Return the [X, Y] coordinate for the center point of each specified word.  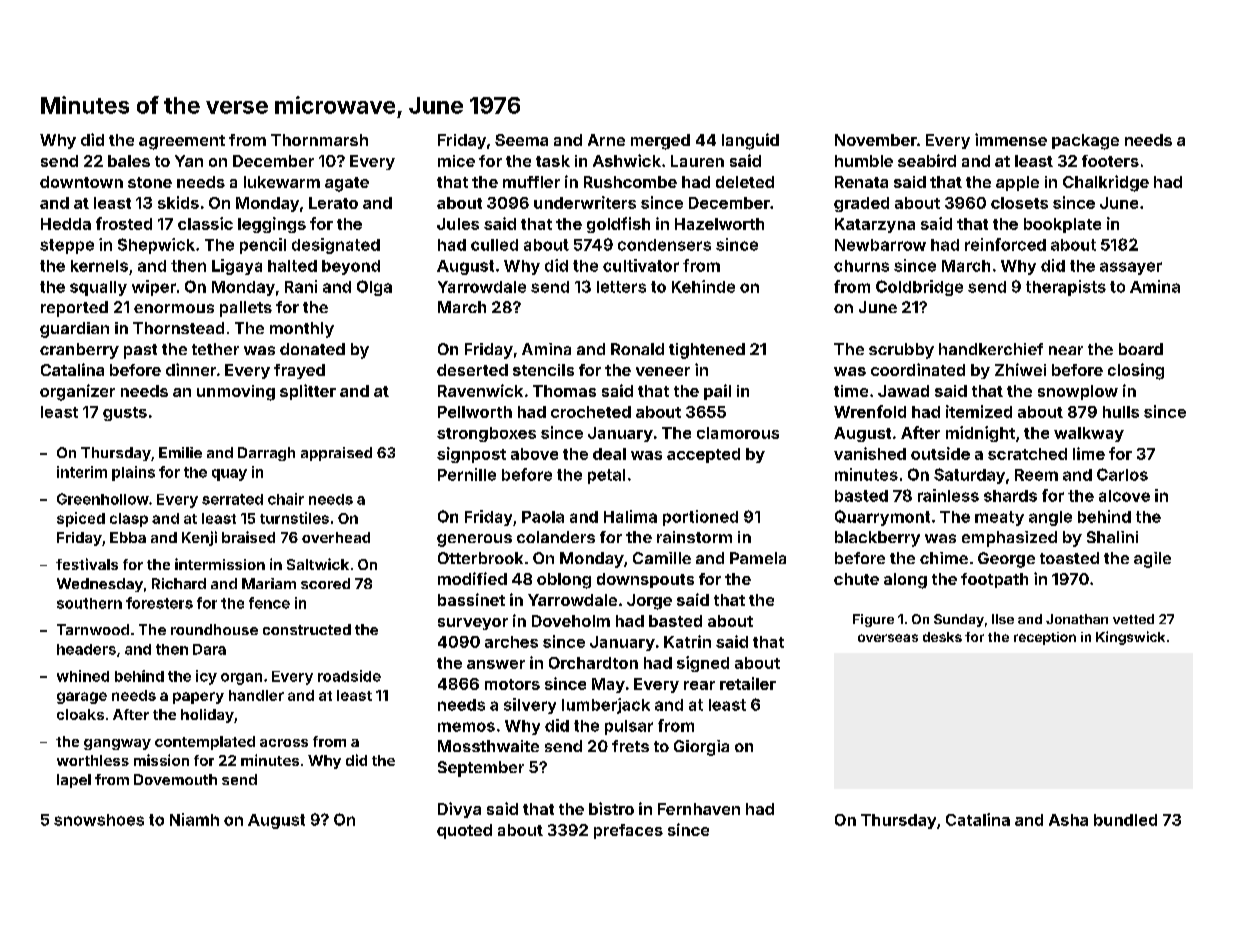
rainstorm [694, 537]
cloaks [80, 714]
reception [1045, 638]
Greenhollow [103, 499]
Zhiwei [1020, 369]
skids [178, 202]
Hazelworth [719, 224]
